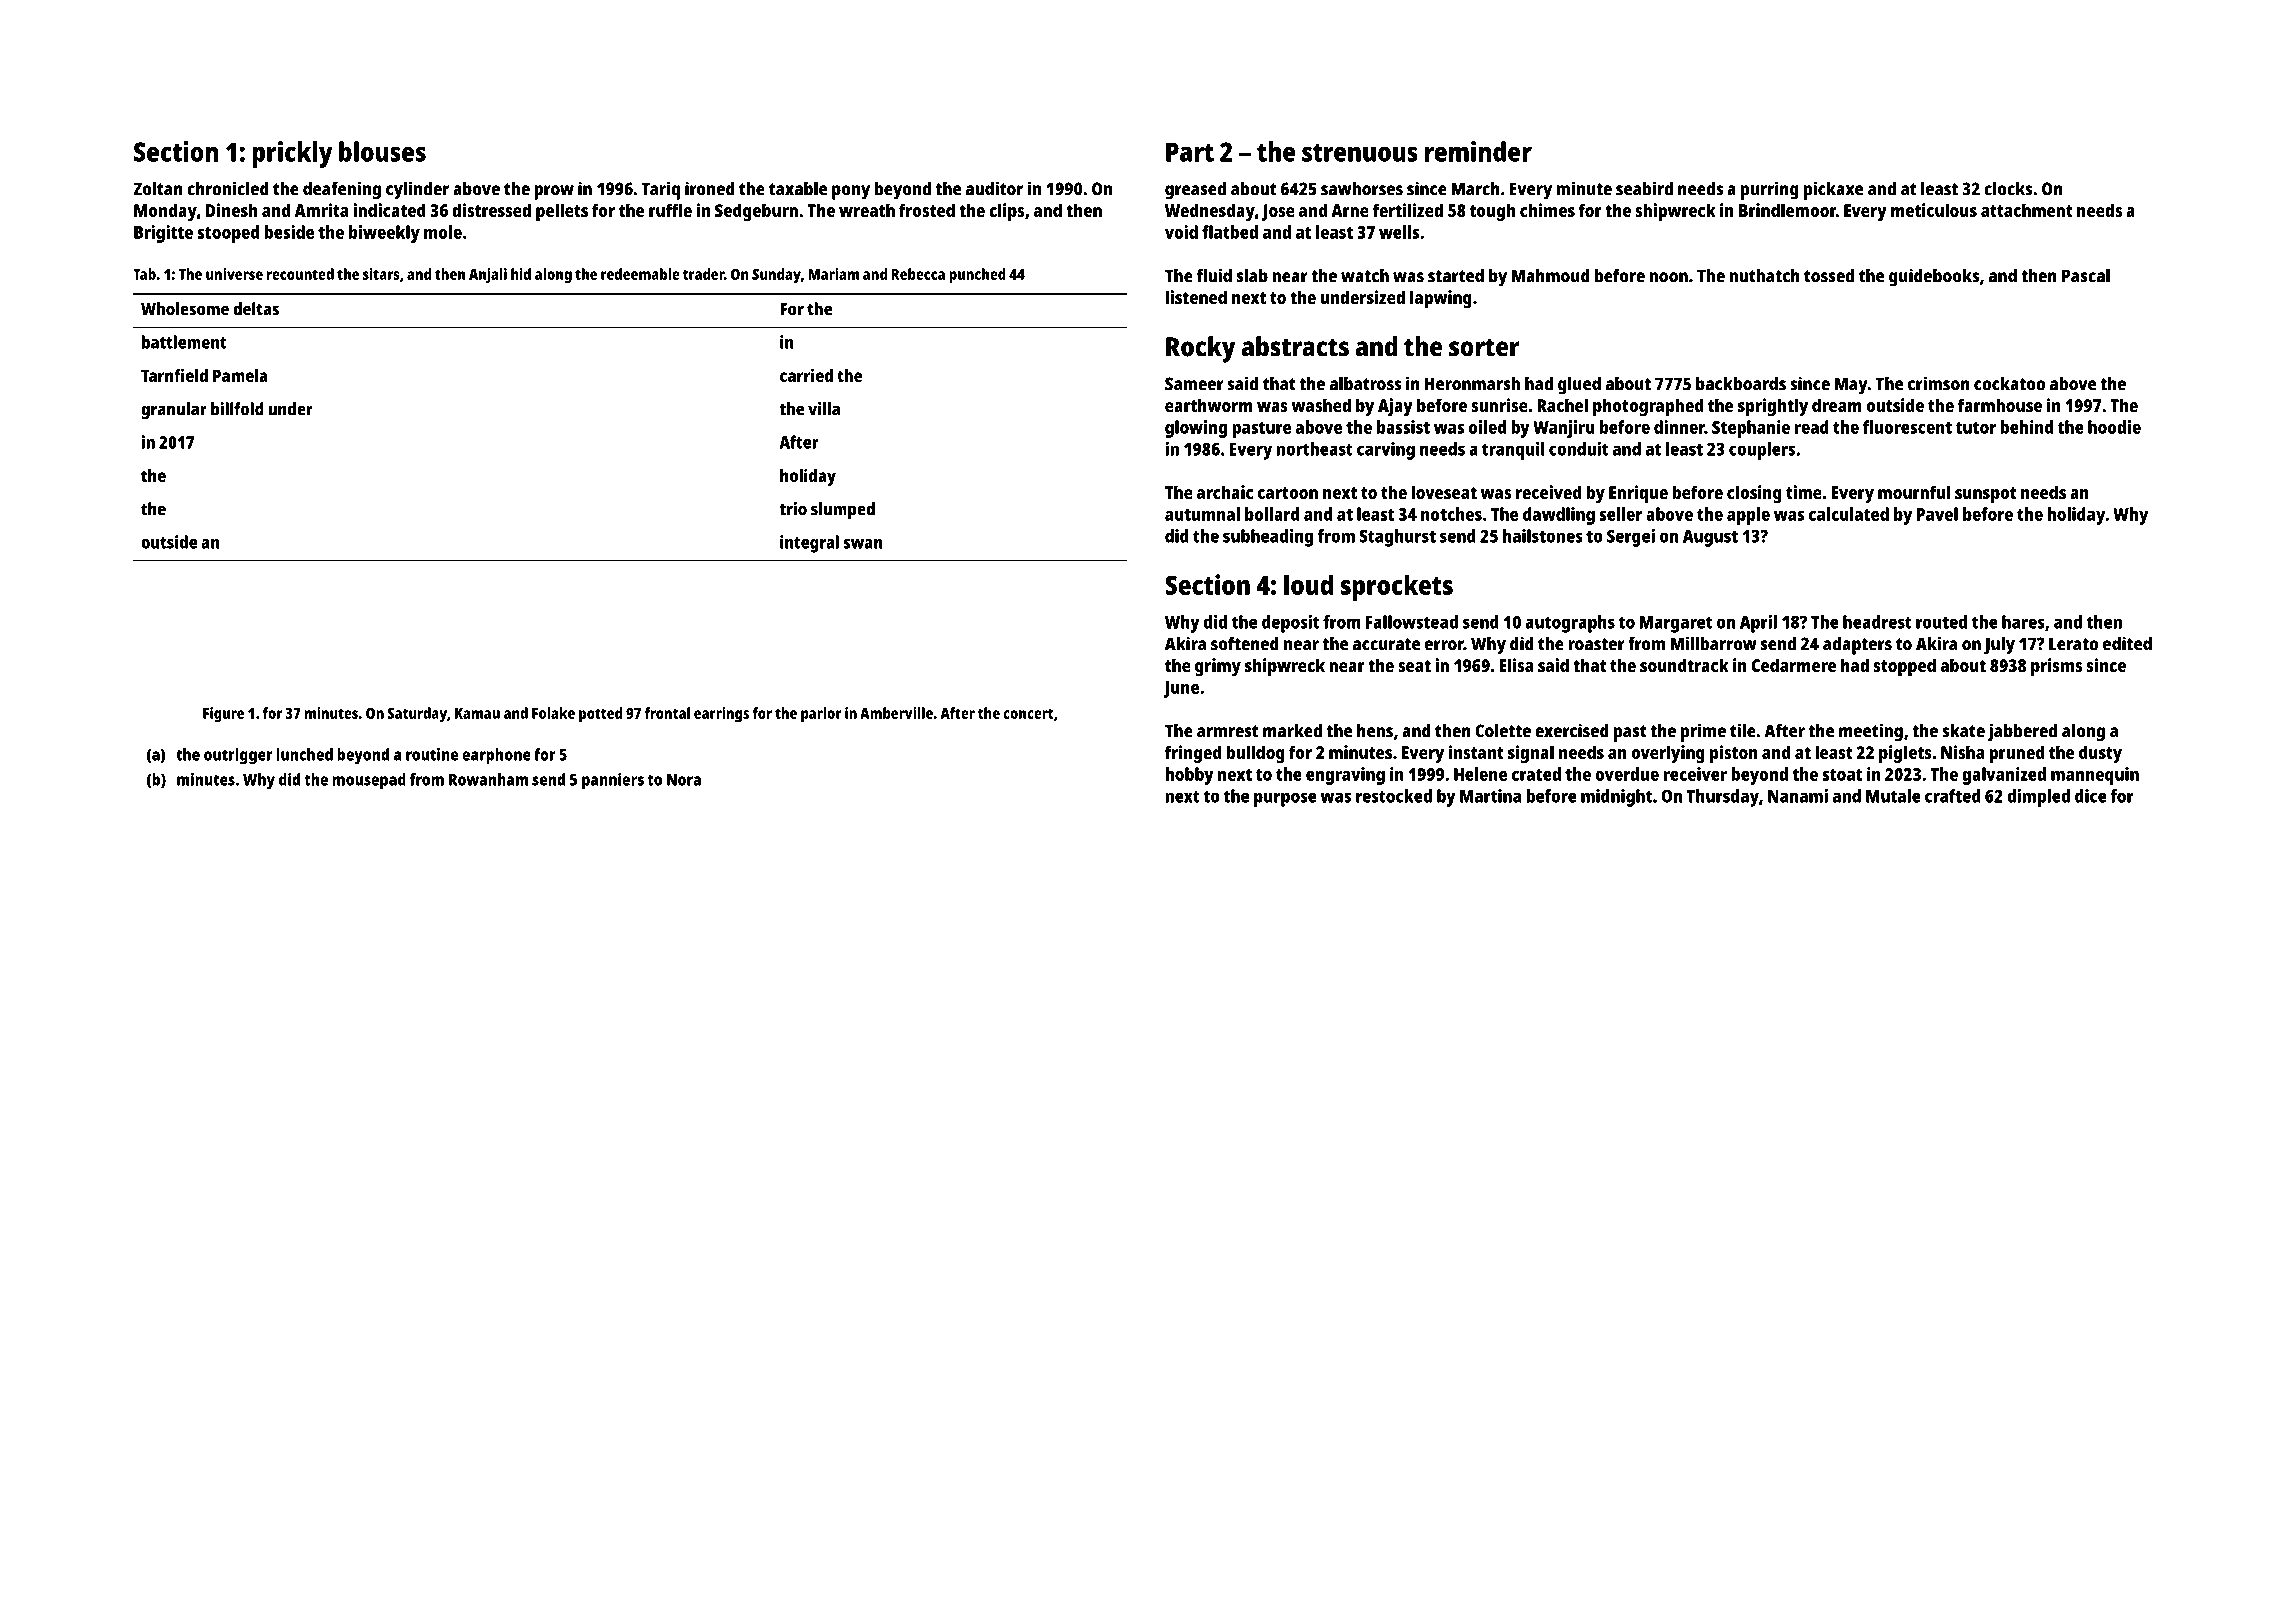  Describe the element at coordinates (1397, 587) in the screenshot. I see `sprockets` at that location.
